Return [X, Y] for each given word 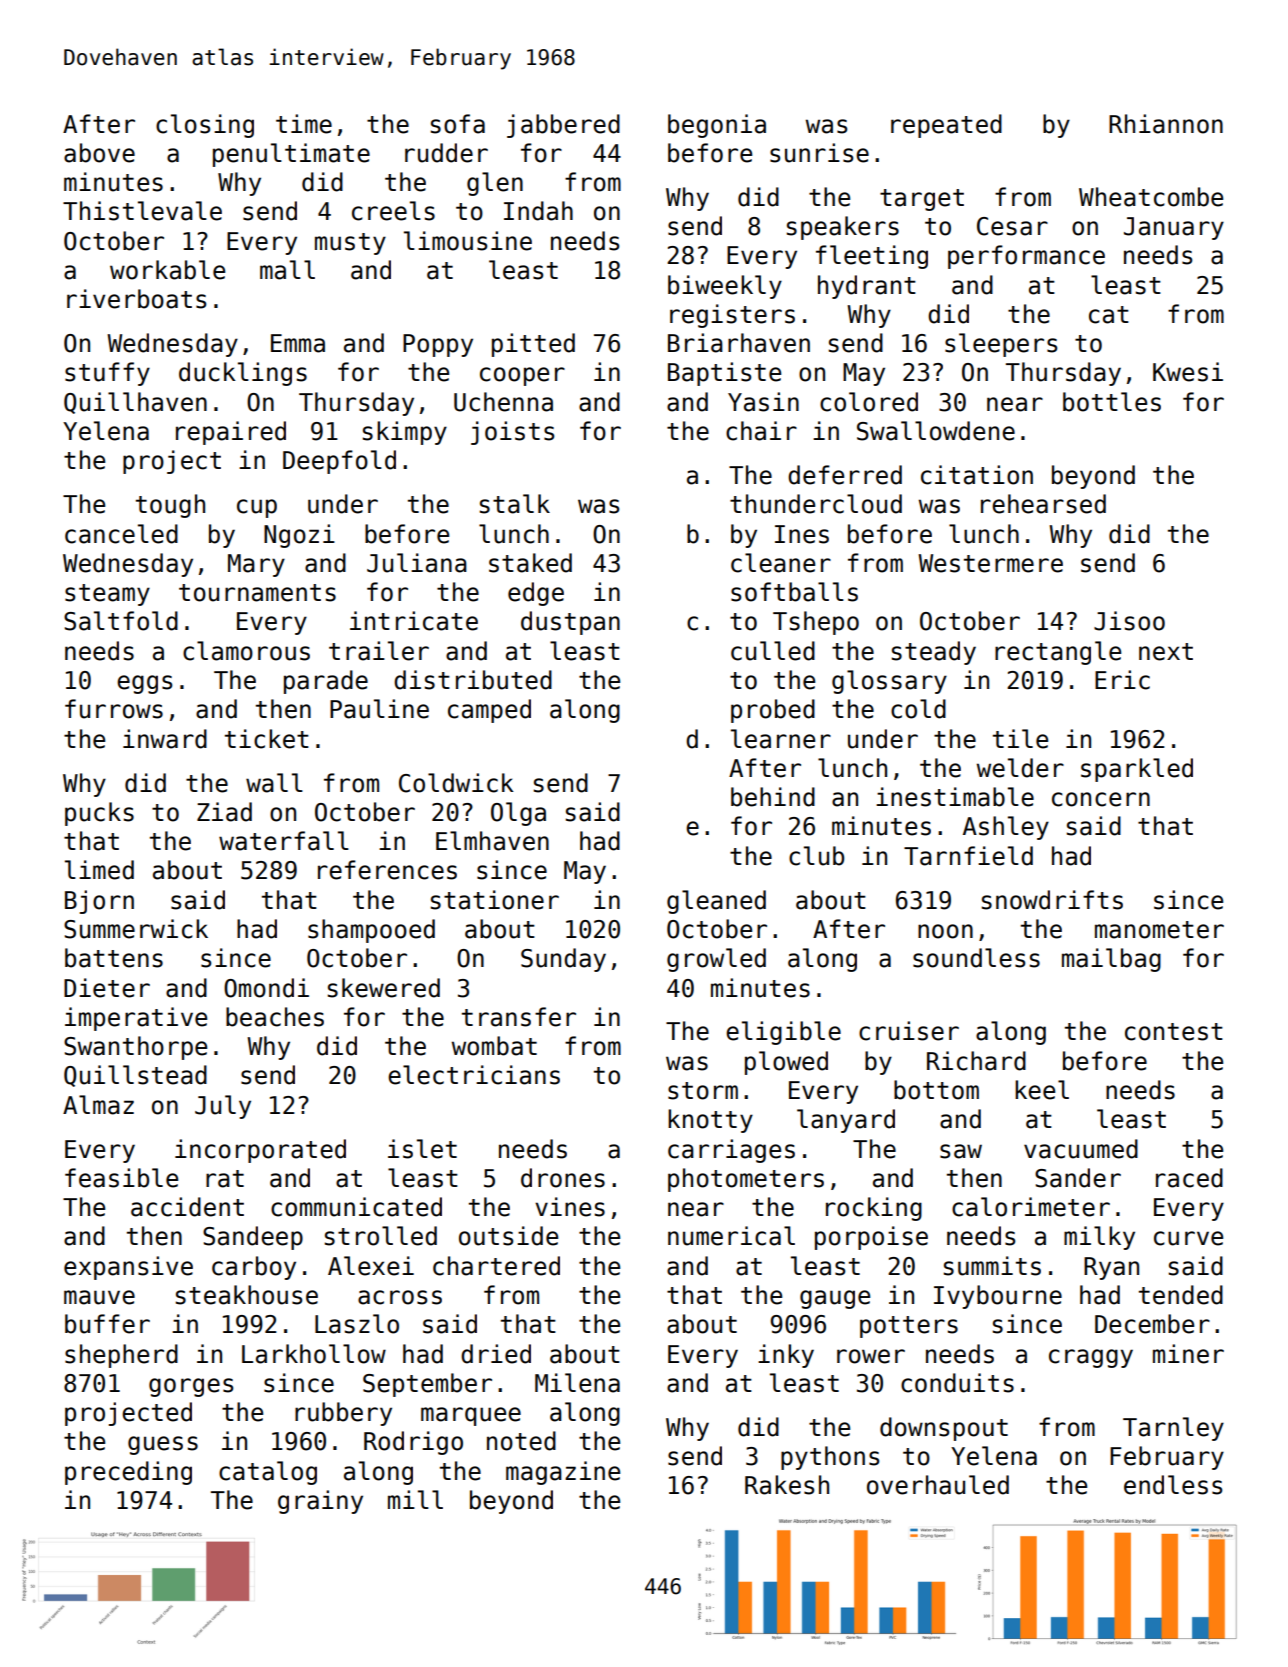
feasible [121, 1178]
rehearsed [1043, 504]
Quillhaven [135, 403]
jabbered [563, 126]
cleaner [781, 563]
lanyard [846, 1121]
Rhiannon [1166, 124]
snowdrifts [1052, 900]
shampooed [371, 931]
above [99, 153]
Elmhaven [492, 841]
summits [992, 1266]
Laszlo [357, 1324]
